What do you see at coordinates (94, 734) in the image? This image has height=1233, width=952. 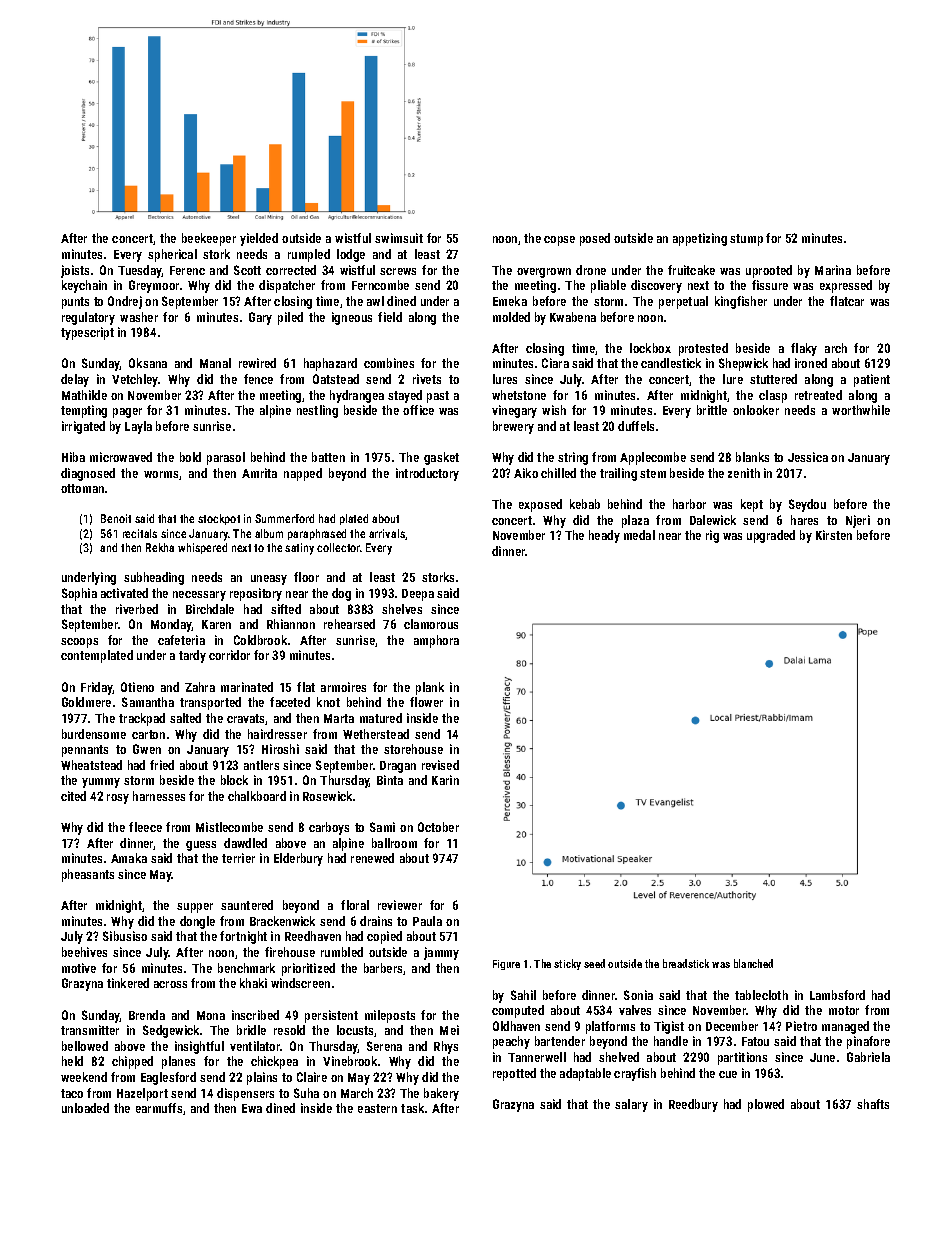 I see `burdensome` at bounding box center [94, 734].
